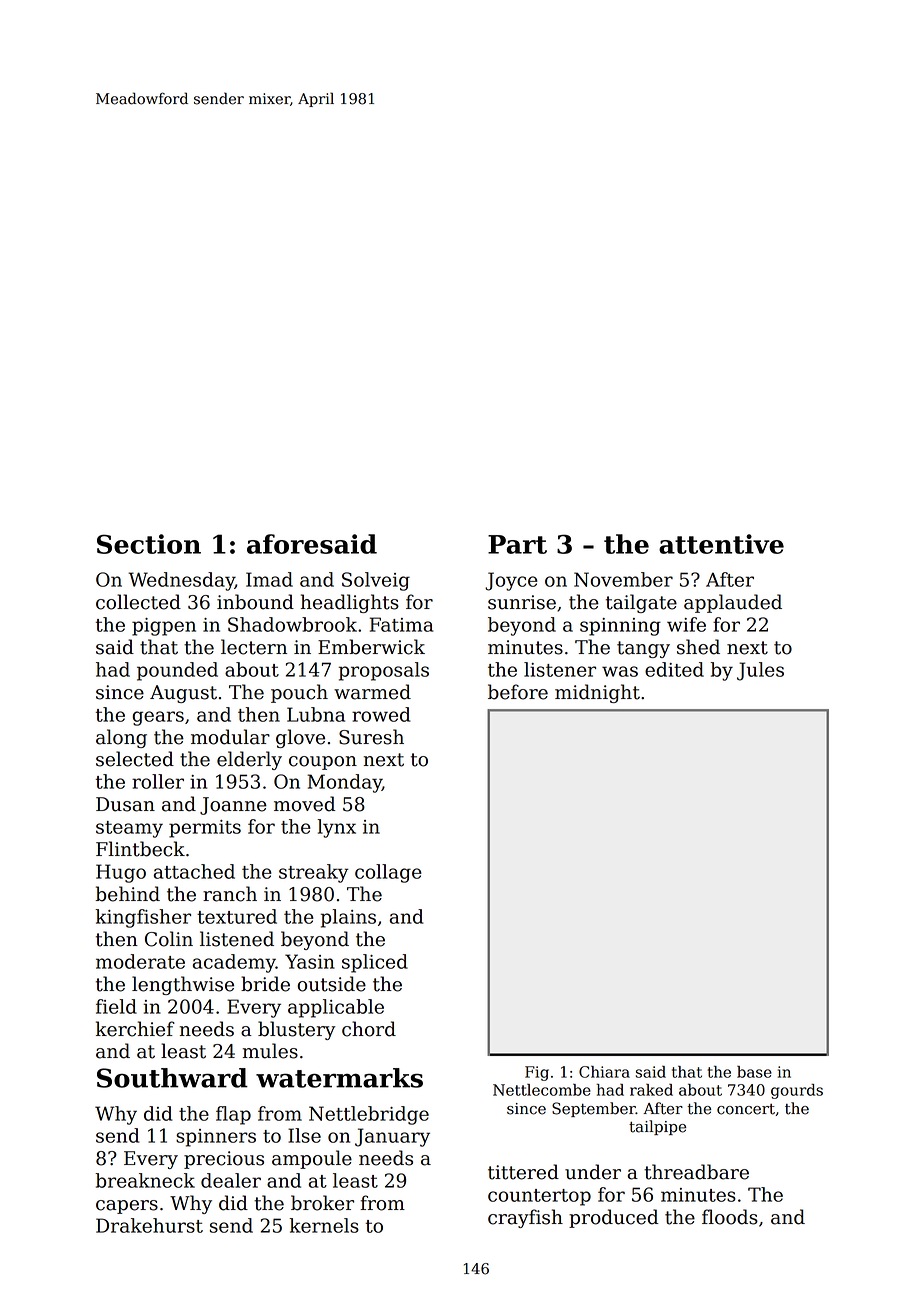 Image resolution: width=924 pixels, height=1311 pixels. I want to click on applauded, so click(733, 603).
